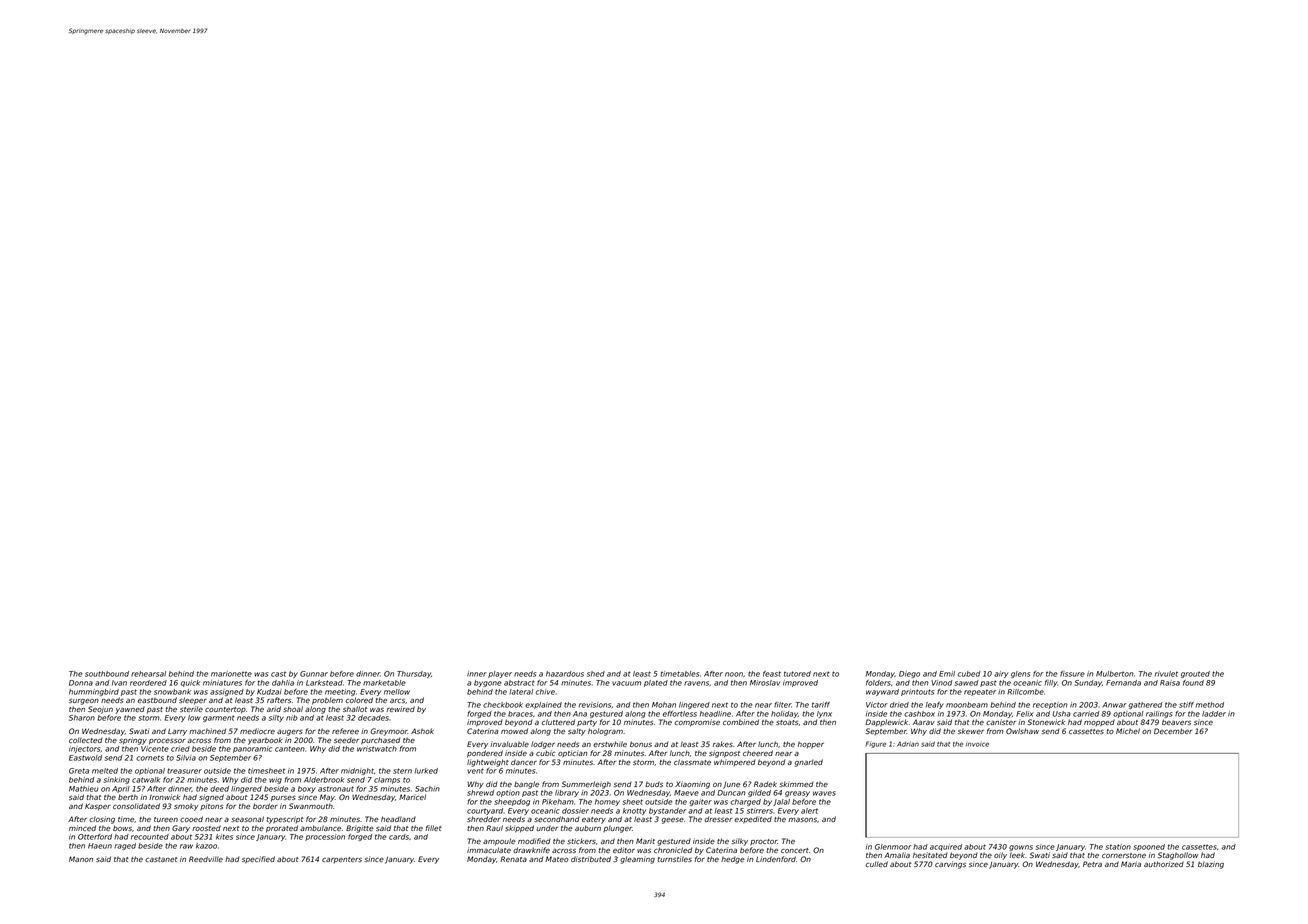 The image size is (1308, 924). I want to click on purchased, so click(380, 741).
